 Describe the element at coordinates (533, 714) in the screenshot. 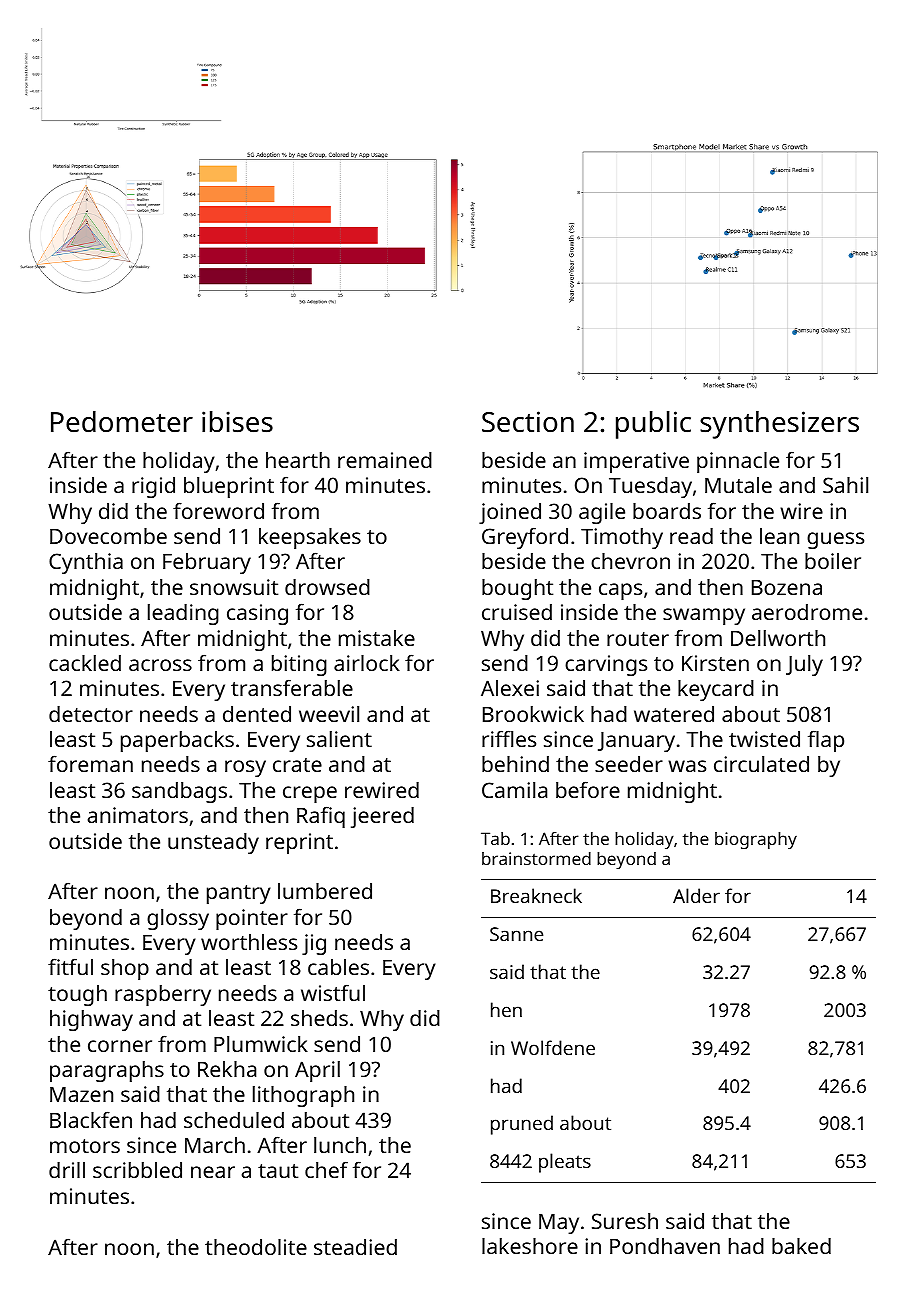

I see `Brookwick` at that location.
